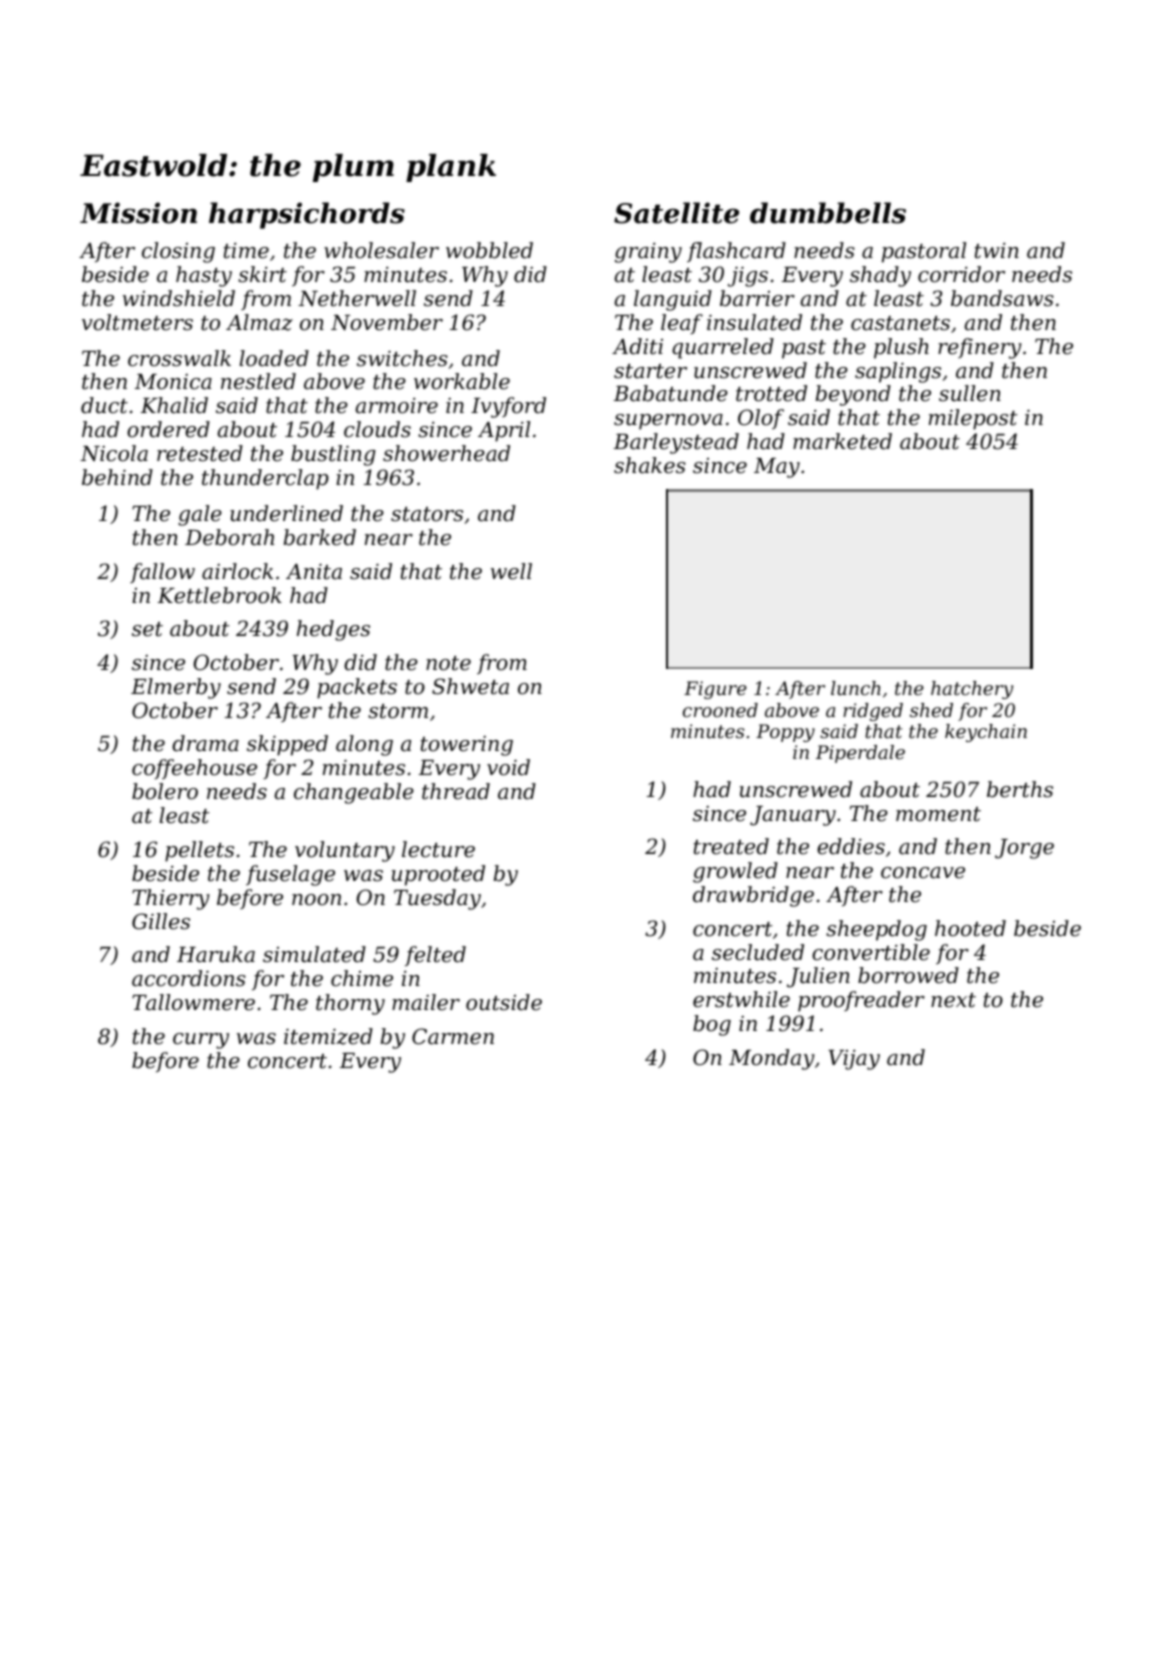  Describe the element at coordinates (165, 791) in the screenshot. I see `bolero` at that location.
